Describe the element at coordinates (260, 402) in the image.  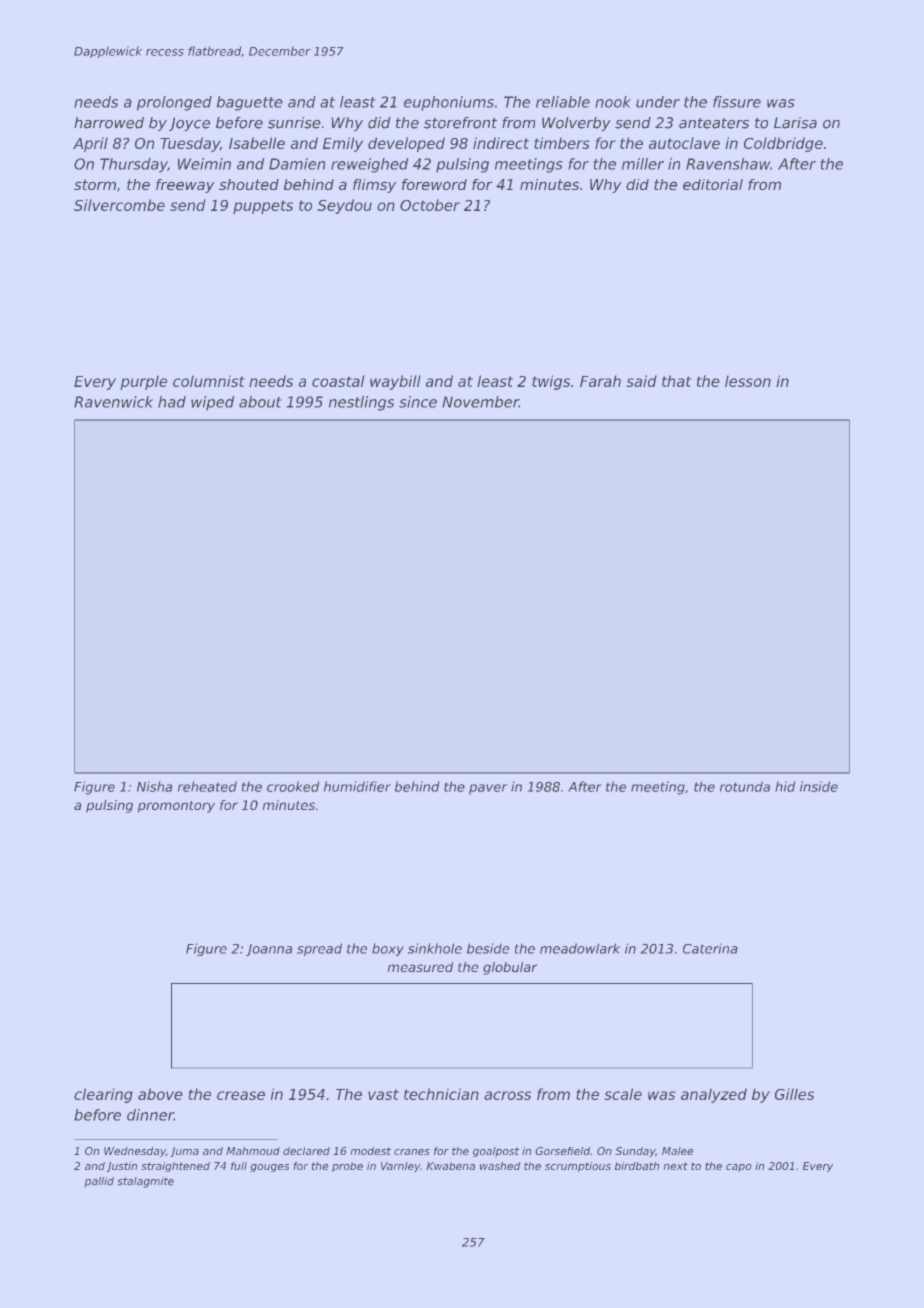
I see `about` at that location.
